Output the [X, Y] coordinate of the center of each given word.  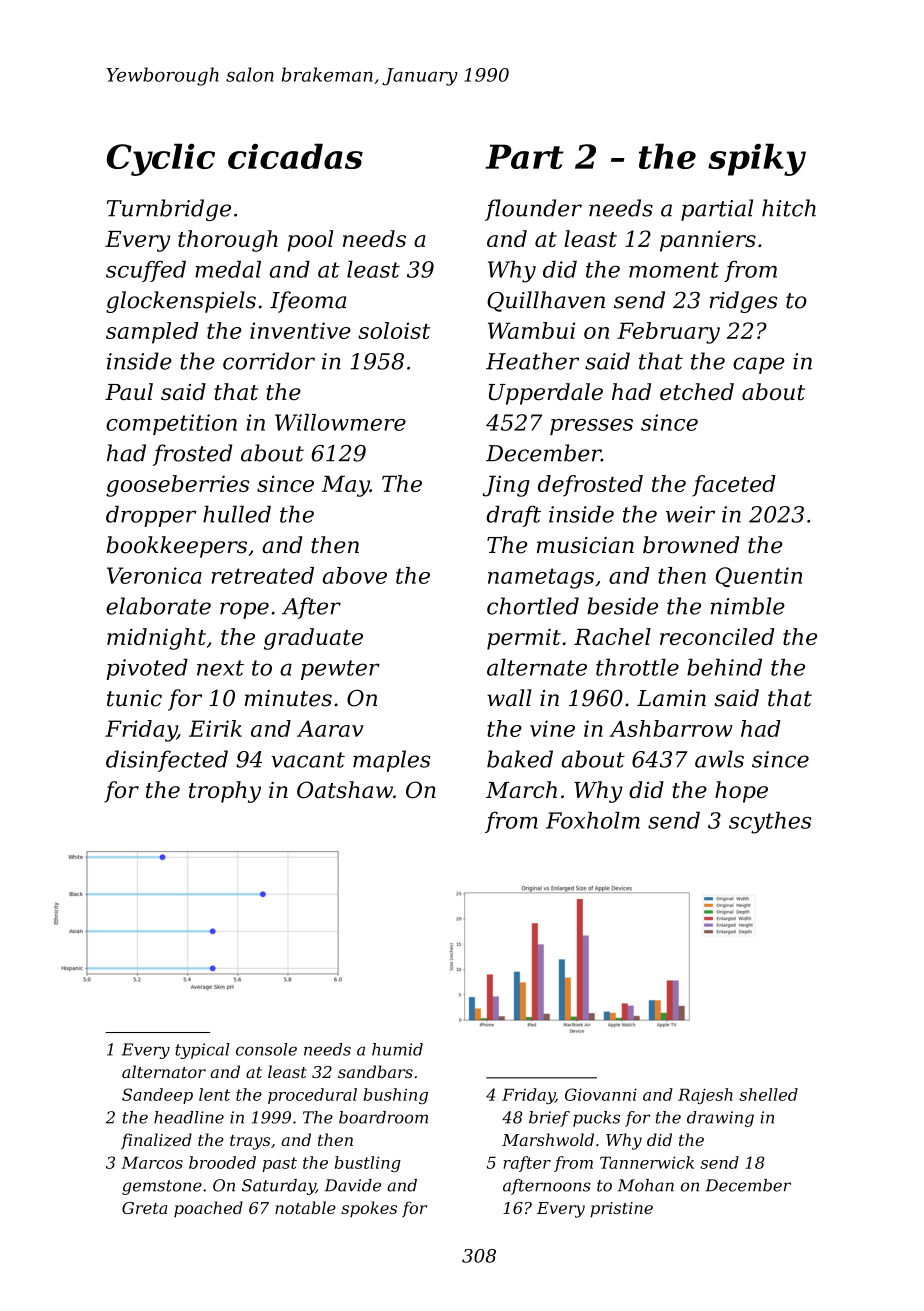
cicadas [295, 156]
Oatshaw [345, 789]
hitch [789, 208]
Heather [532, 361]
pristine [621, 1210]
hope [741, 792]
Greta [144, 1208]
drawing [720, 1119]
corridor [269, 361]
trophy [225, 792]
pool [310, 241]
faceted [734, 486]
